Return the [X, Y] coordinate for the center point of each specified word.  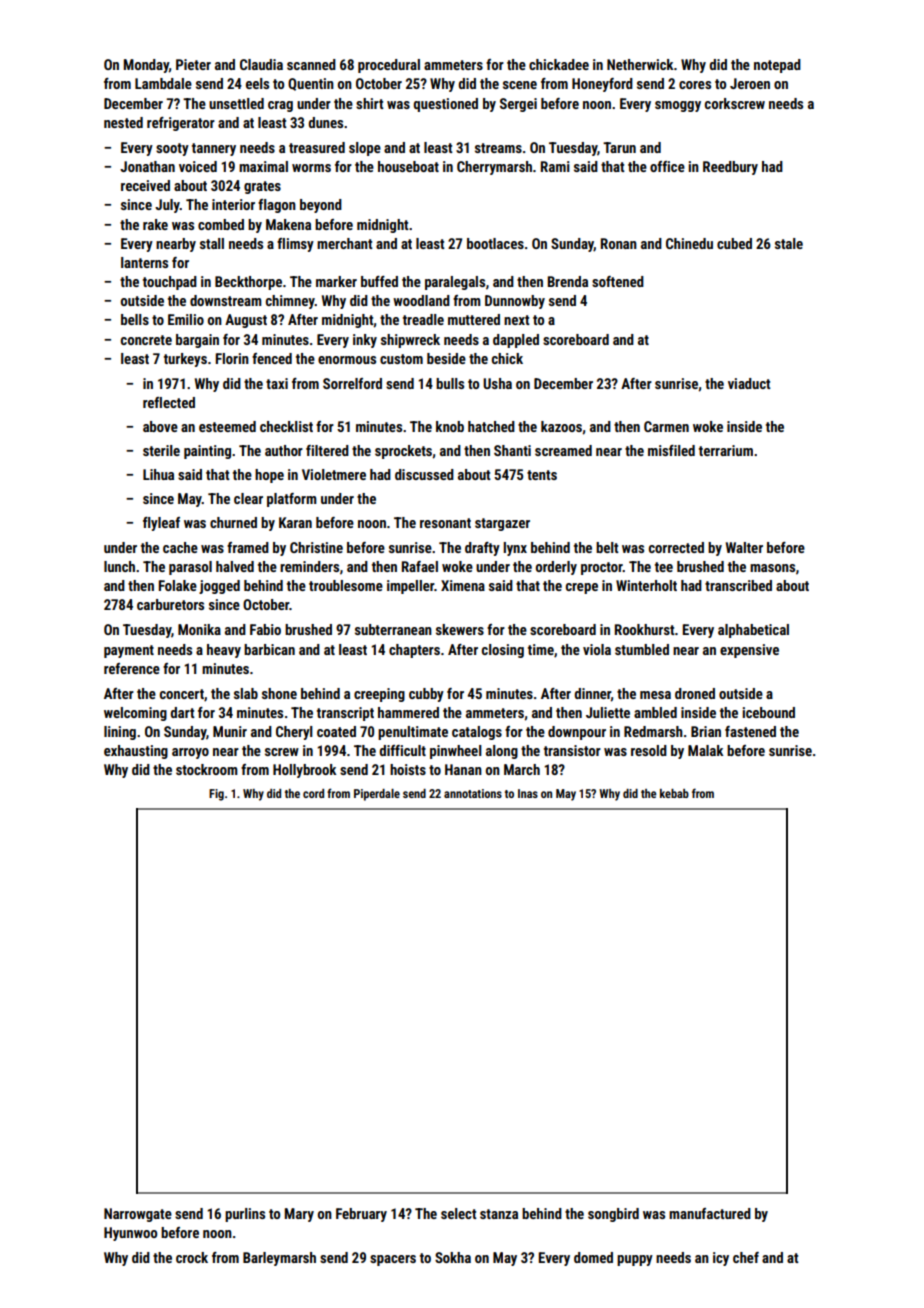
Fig [216, 795]
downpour [577, 733]
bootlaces [495, 243]
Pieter [193, 64]
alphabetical [753, 631]
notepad [777, 66]
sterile [161, 450]
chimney [290, 302]
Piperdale [377, 795]
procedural [389, 66]
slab [246, 693]
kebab [674, 793]
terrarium [726, 450]
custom [401, 359]
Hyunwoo [130, 1234]
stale [789, 243]
